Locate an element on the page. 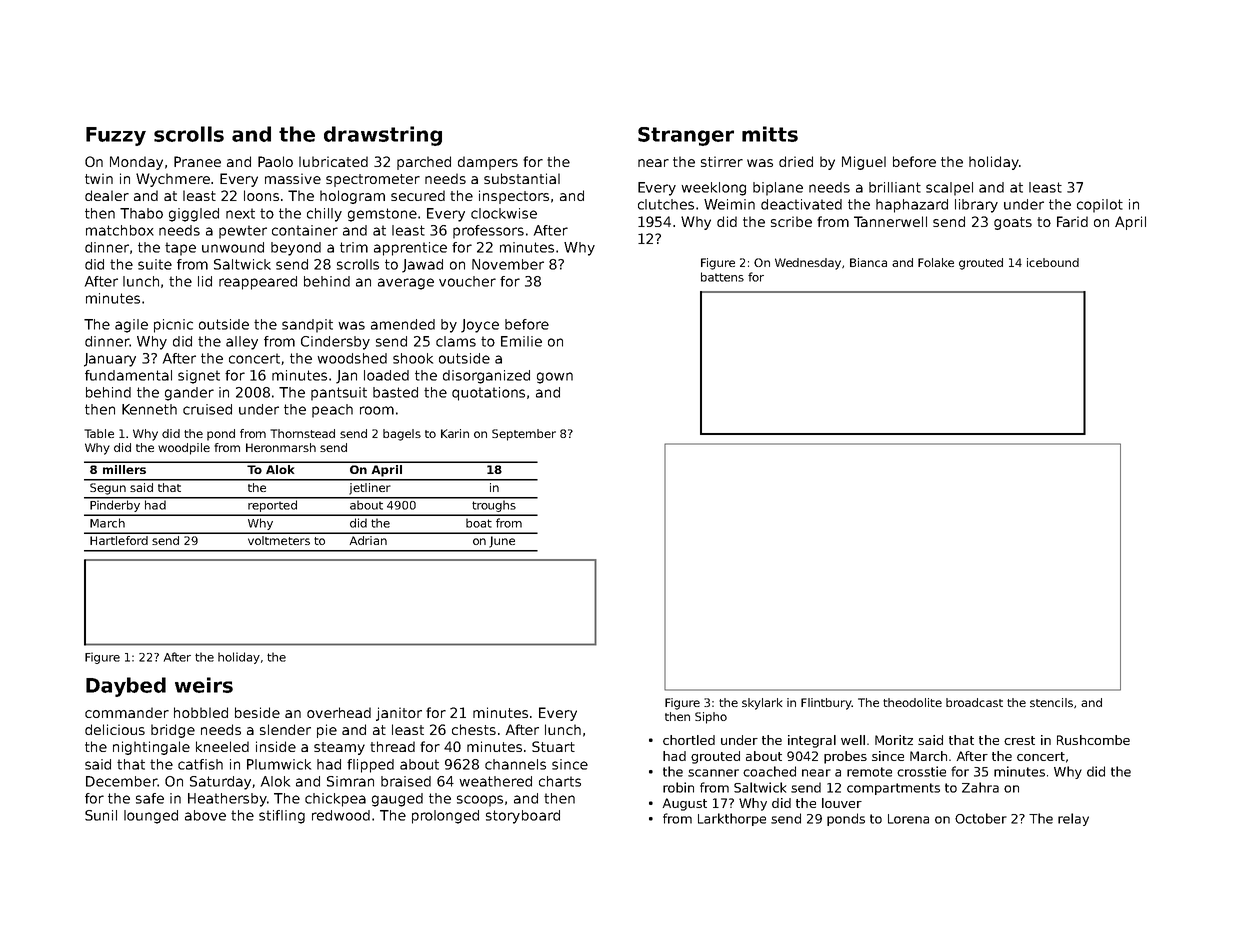  twin is located at coordinates (99, 178).
